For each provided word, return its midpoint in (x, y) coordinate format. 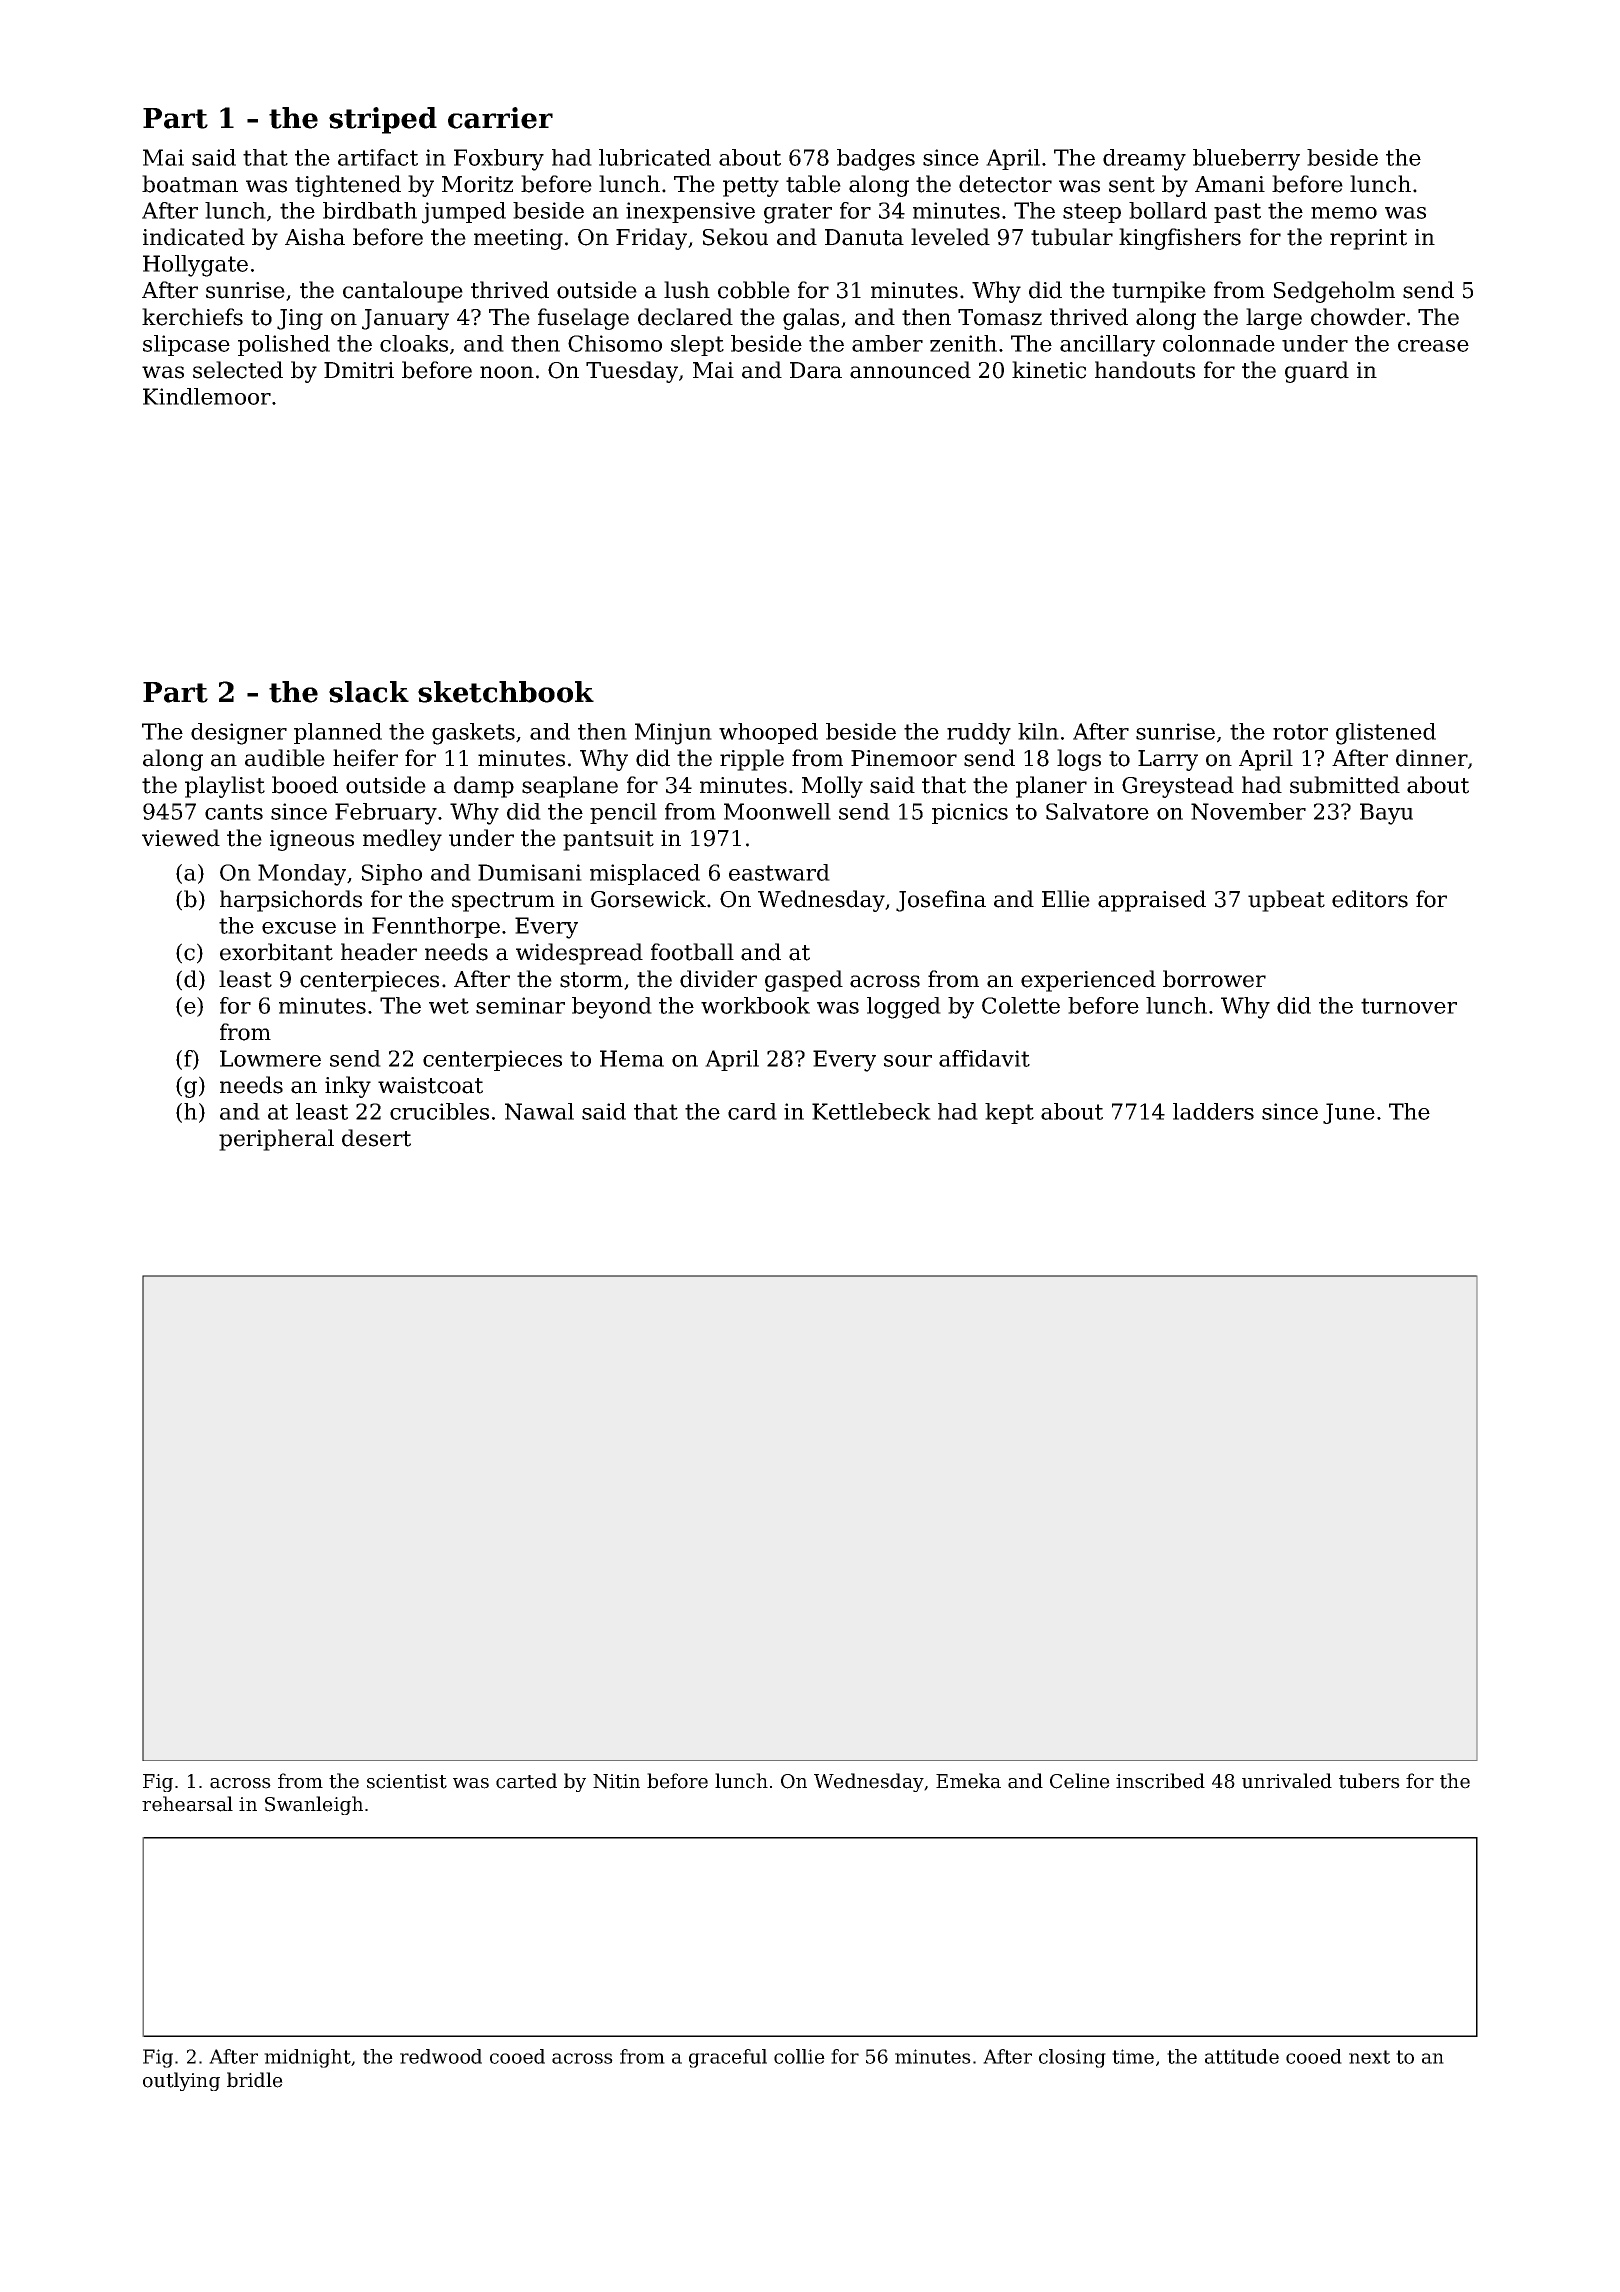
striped (383, 120)
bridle (255, 2080)
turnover (1409, 1006)
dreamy (1144, 160)
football (692, 952)
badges (876, 160)
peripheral (276, 1140)
